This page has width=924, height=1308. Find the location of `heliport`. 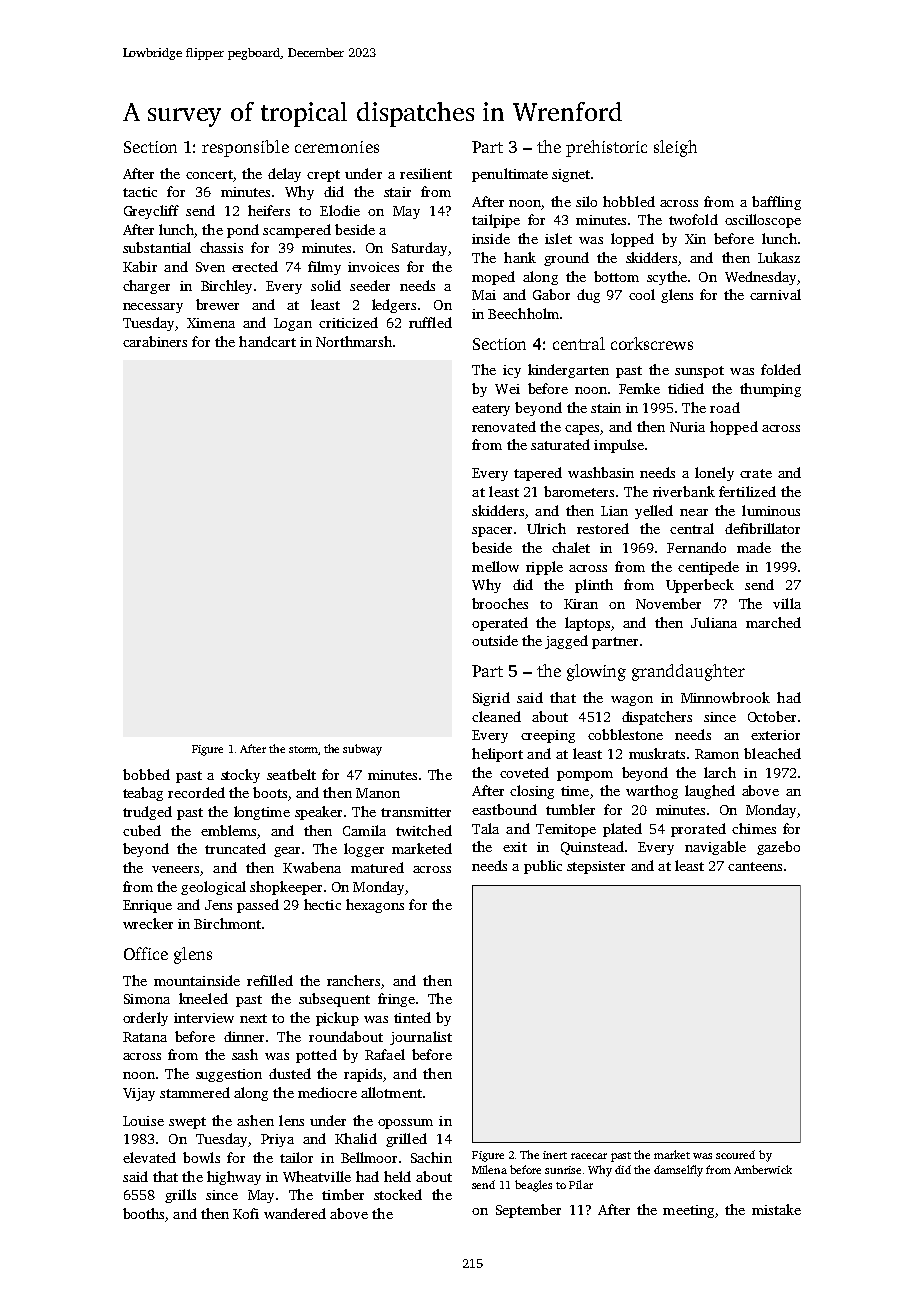

heliport is located at coordinates (497, 755).
